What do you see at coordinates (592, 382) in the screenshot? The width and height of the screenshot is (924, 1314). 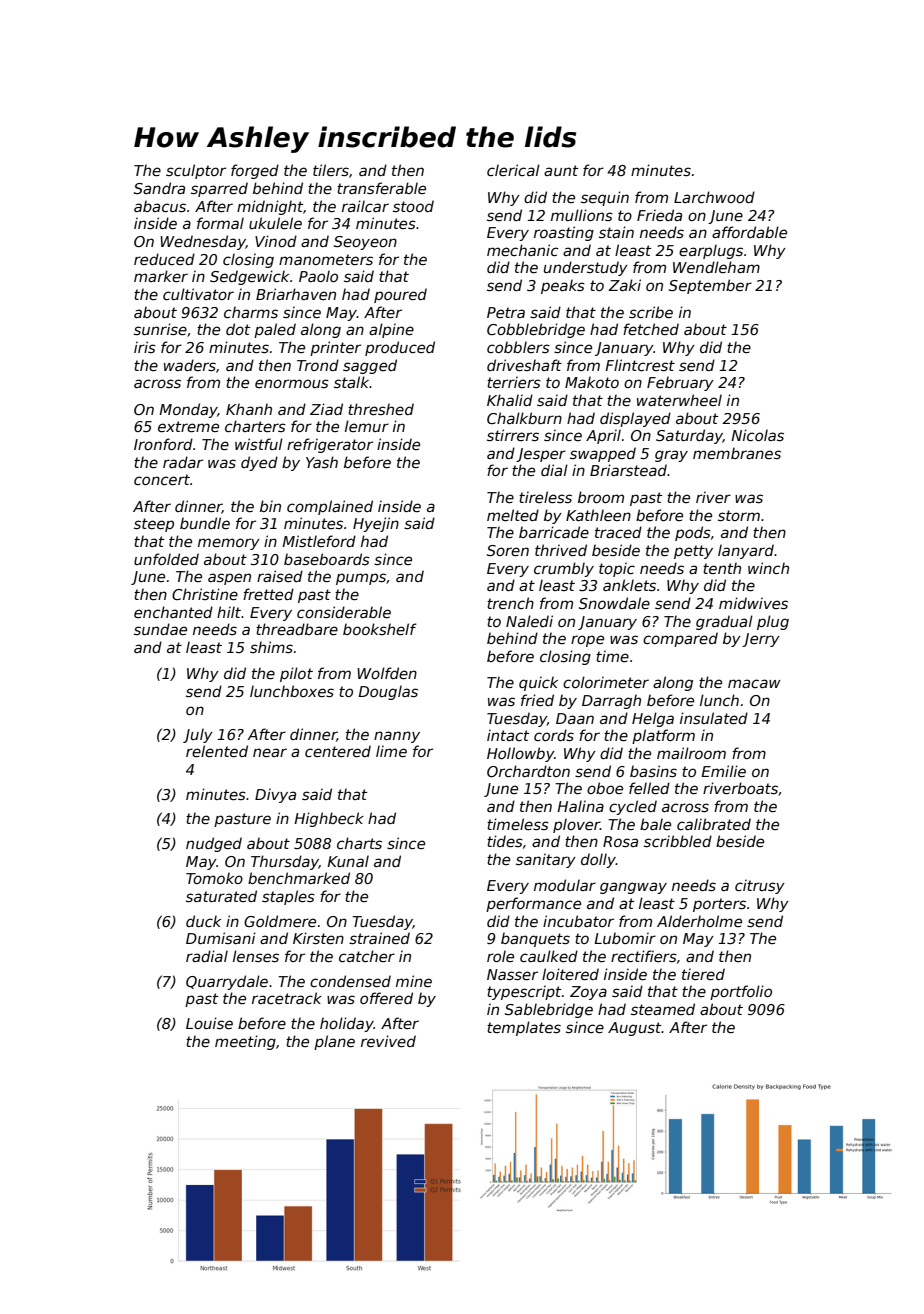 I see `Makoto` at bounding box center [592, 382].
